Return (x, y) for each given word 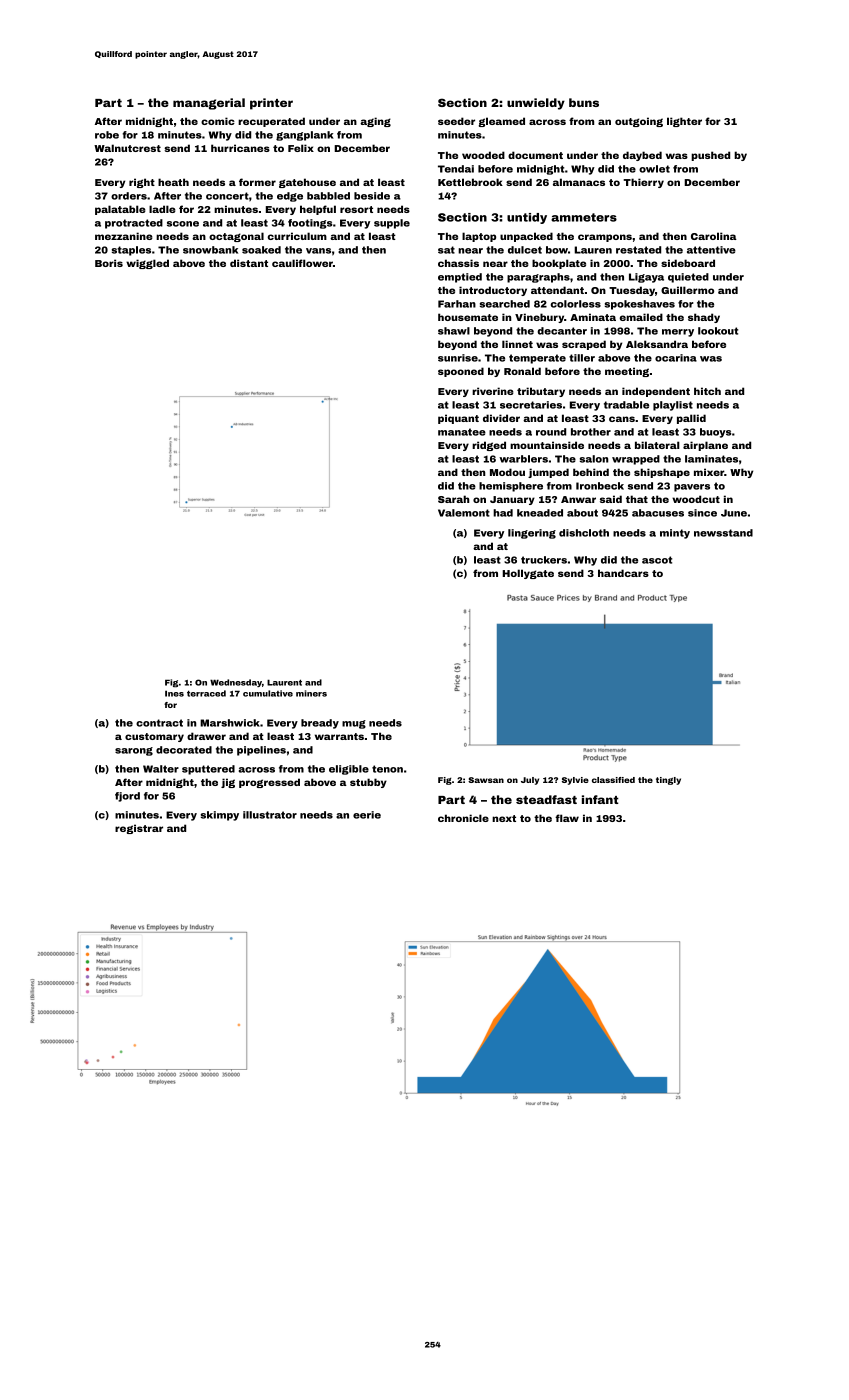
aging (375, 122)
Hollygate (528, 574)
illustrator (270, 815)
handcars (623, 573)
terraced (206, 693)
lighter (684, 122)
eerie (367, 815)
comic (218, 121)
